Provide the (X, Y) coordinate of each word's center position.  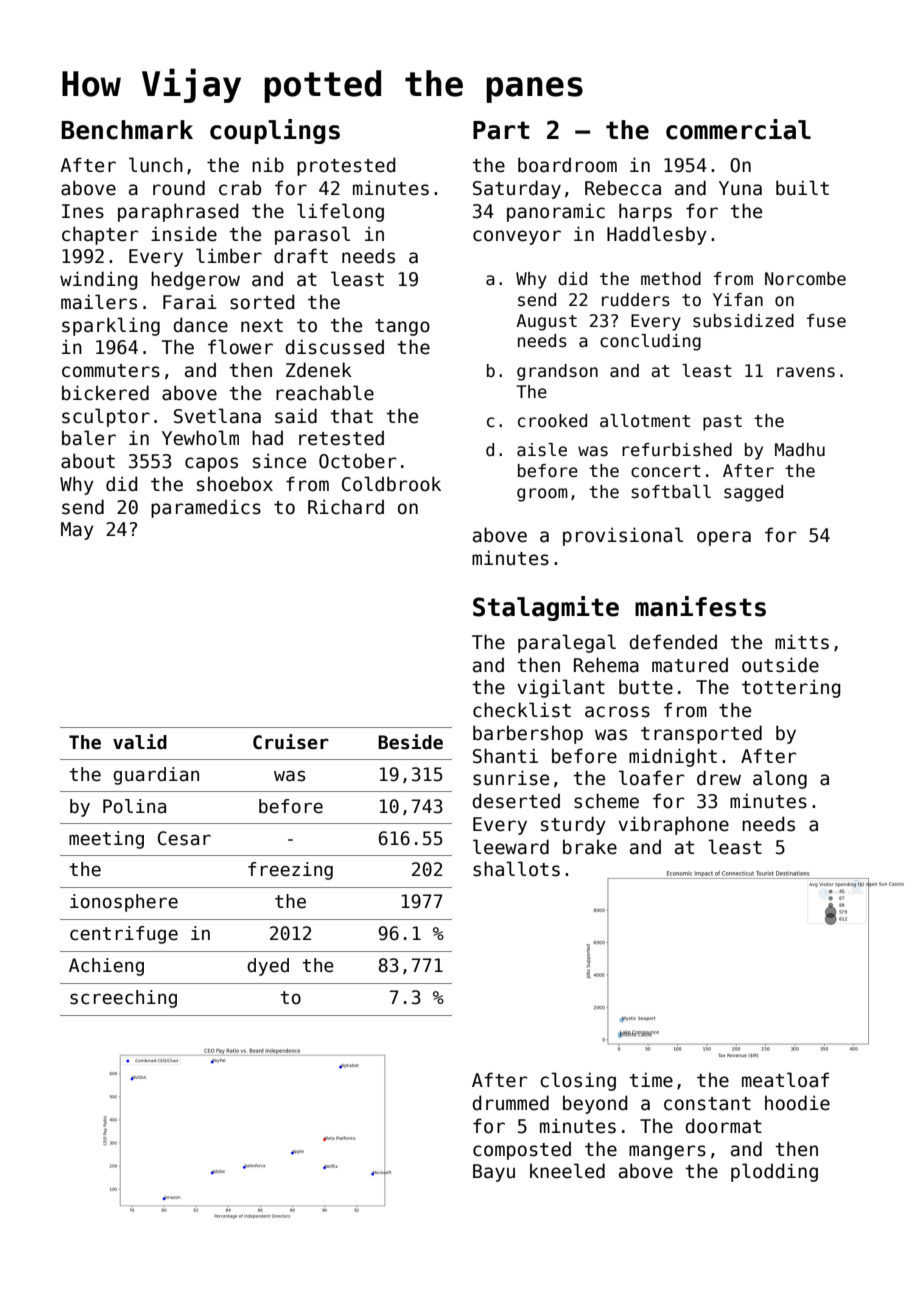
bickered (105, 393)
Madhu (800, 450)
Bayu (494, 1173)
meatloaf (785, 1080)
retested (341, 438)
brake (590, 847)
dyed (268, 967)
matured (690, 665)
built (802, 188)
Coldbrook (391, 484)
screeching (123, 999)
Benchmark (127, 130)
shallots (516, 869)
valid (140, 742)
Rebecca (623, 188)
